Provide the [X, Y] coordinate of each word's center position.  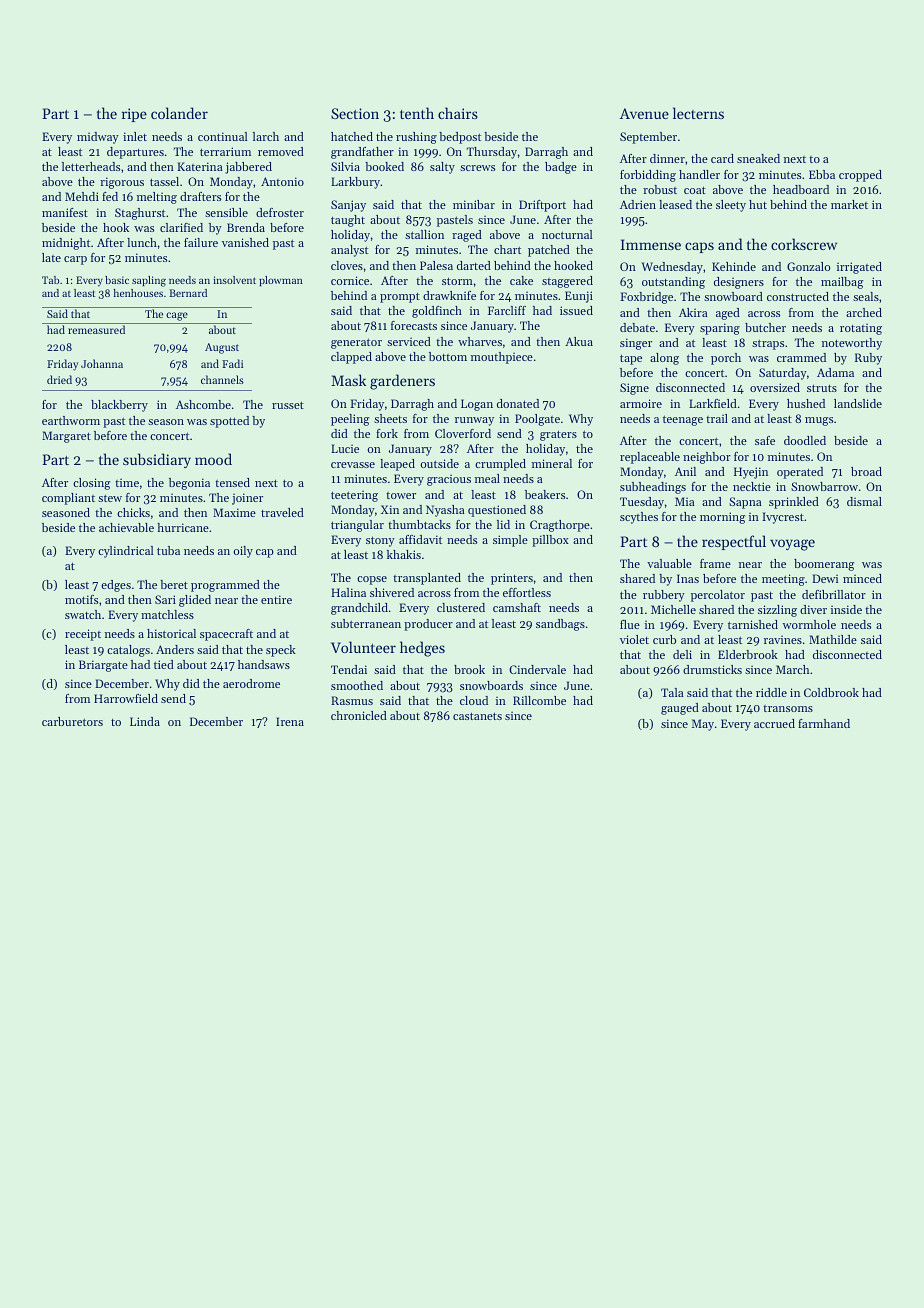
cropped [860, 176]
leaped [397, 465]
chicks [133, 512]
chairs [458, 113]
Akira [693, 312]
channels [222, 379]
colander [179, 113]
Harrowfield [126, 698]
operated [800, 473]
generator [356, 343]
